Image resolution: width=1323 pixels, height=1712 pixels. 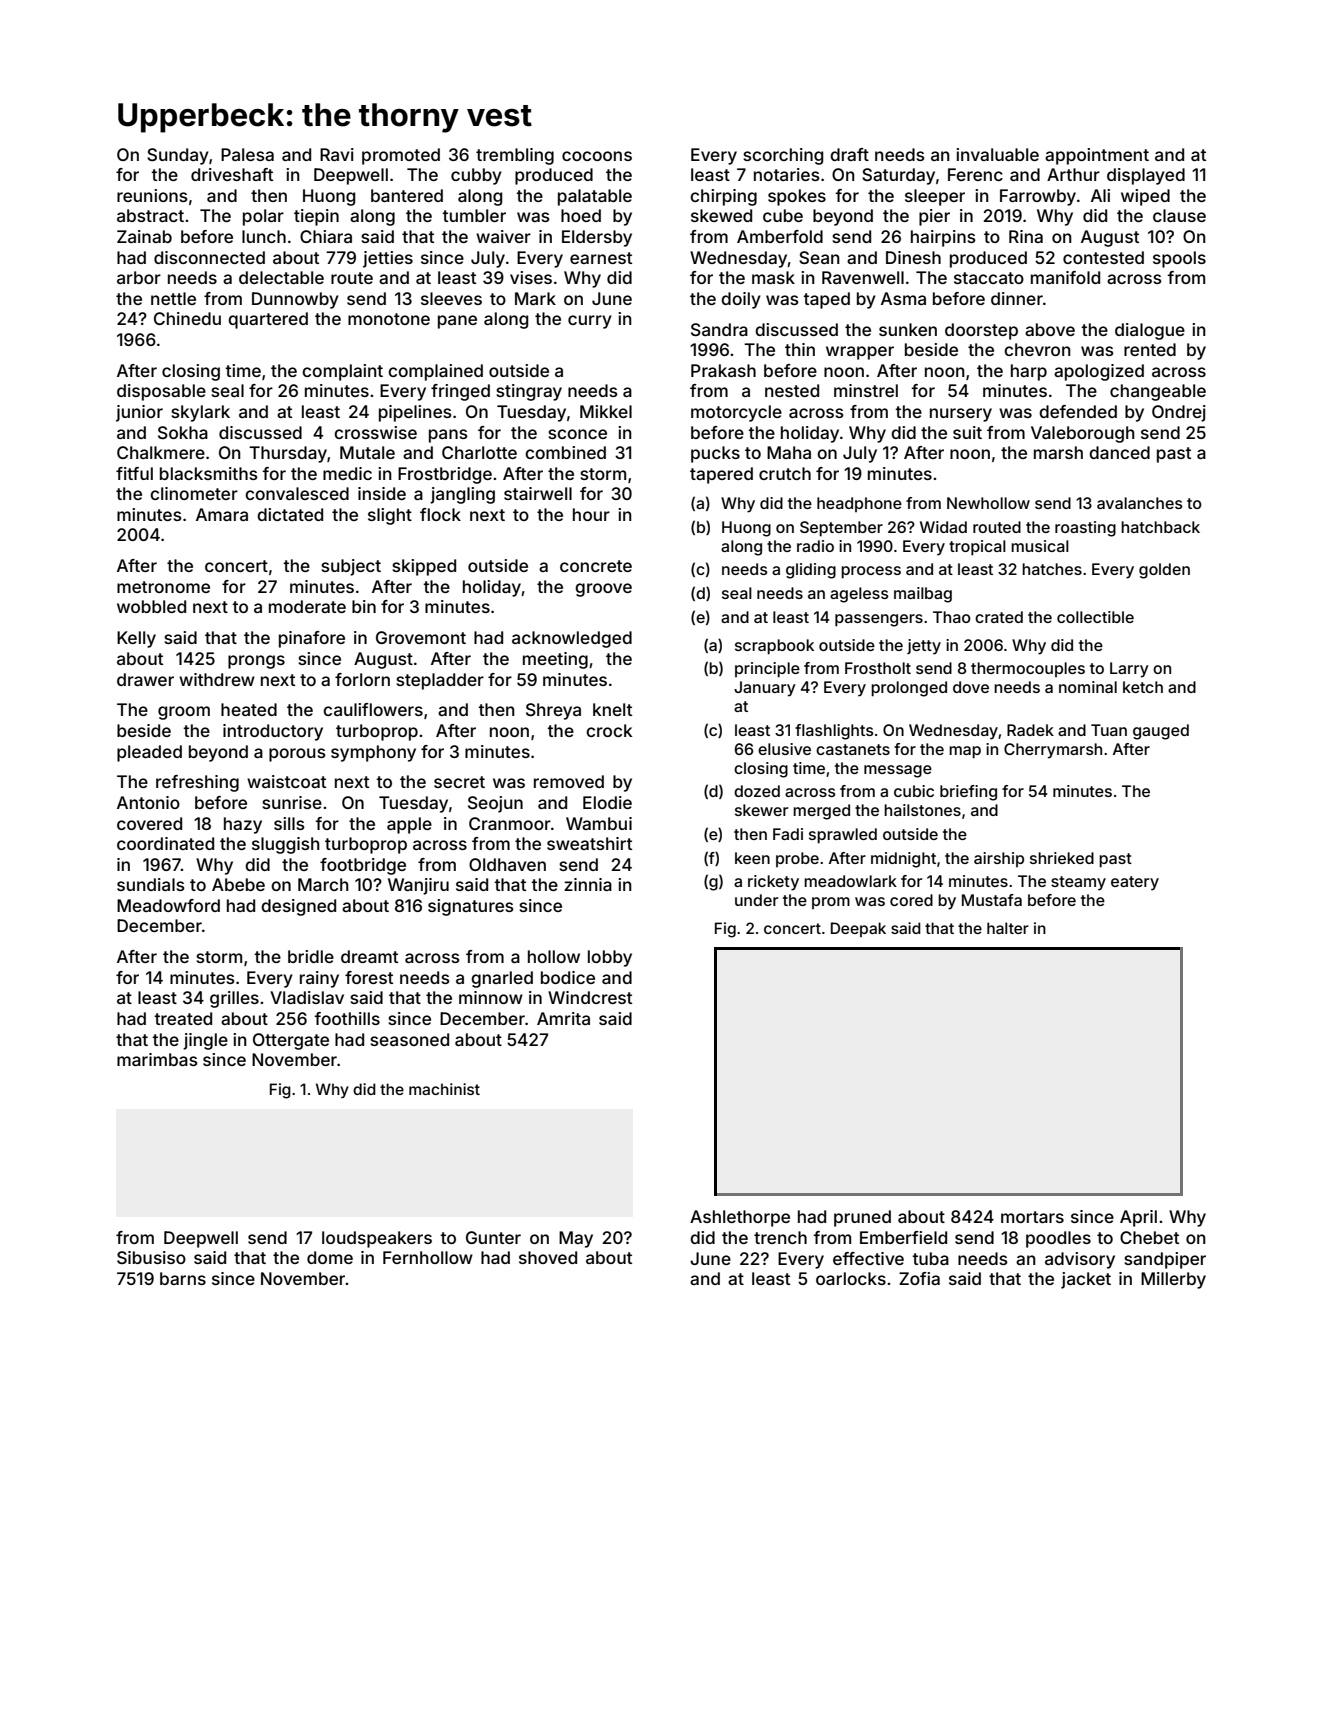 I want to click on trembling, so click(x=515, y=156).
